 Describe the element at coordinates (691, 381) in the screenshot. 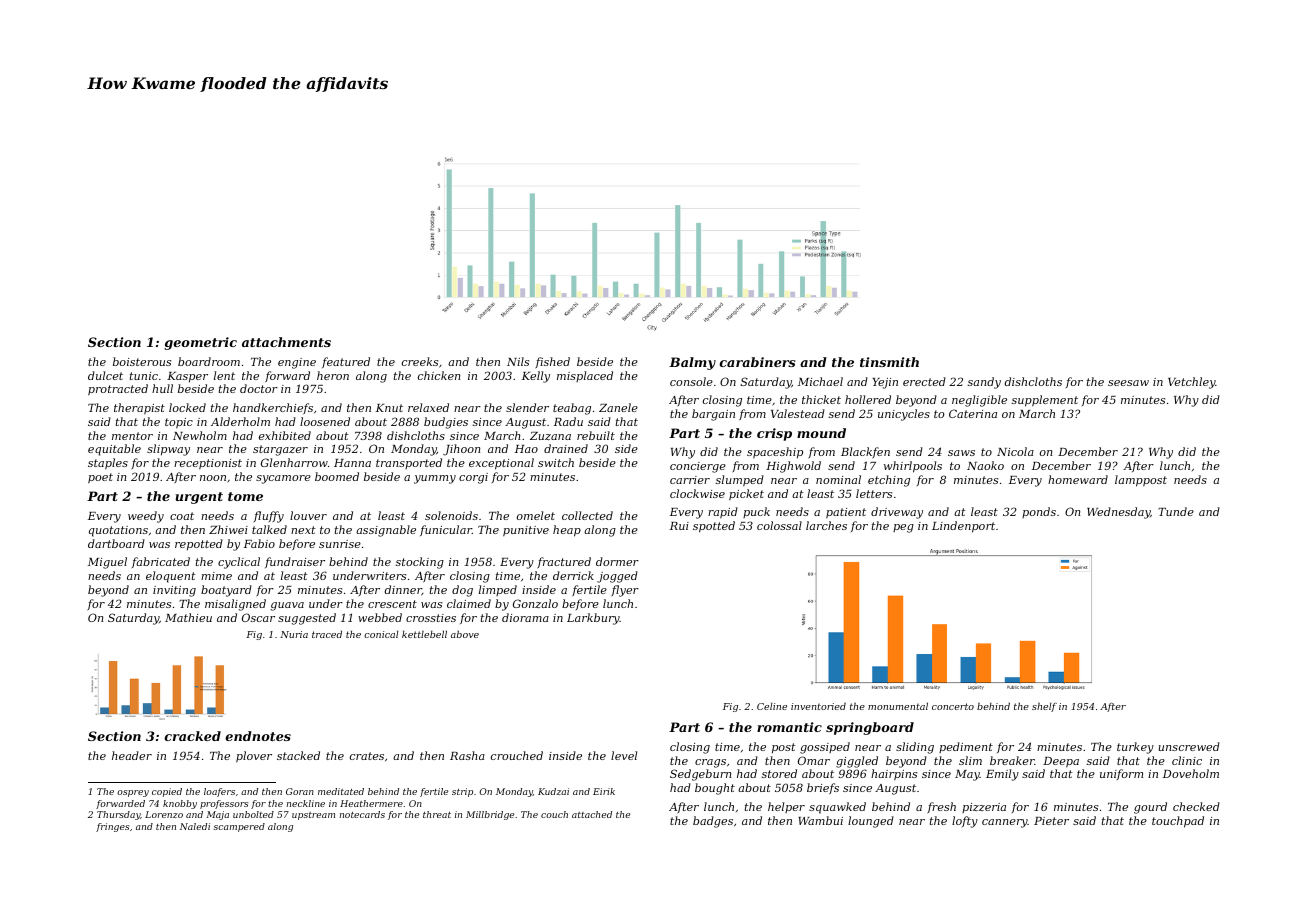

I see `console` at that location.
